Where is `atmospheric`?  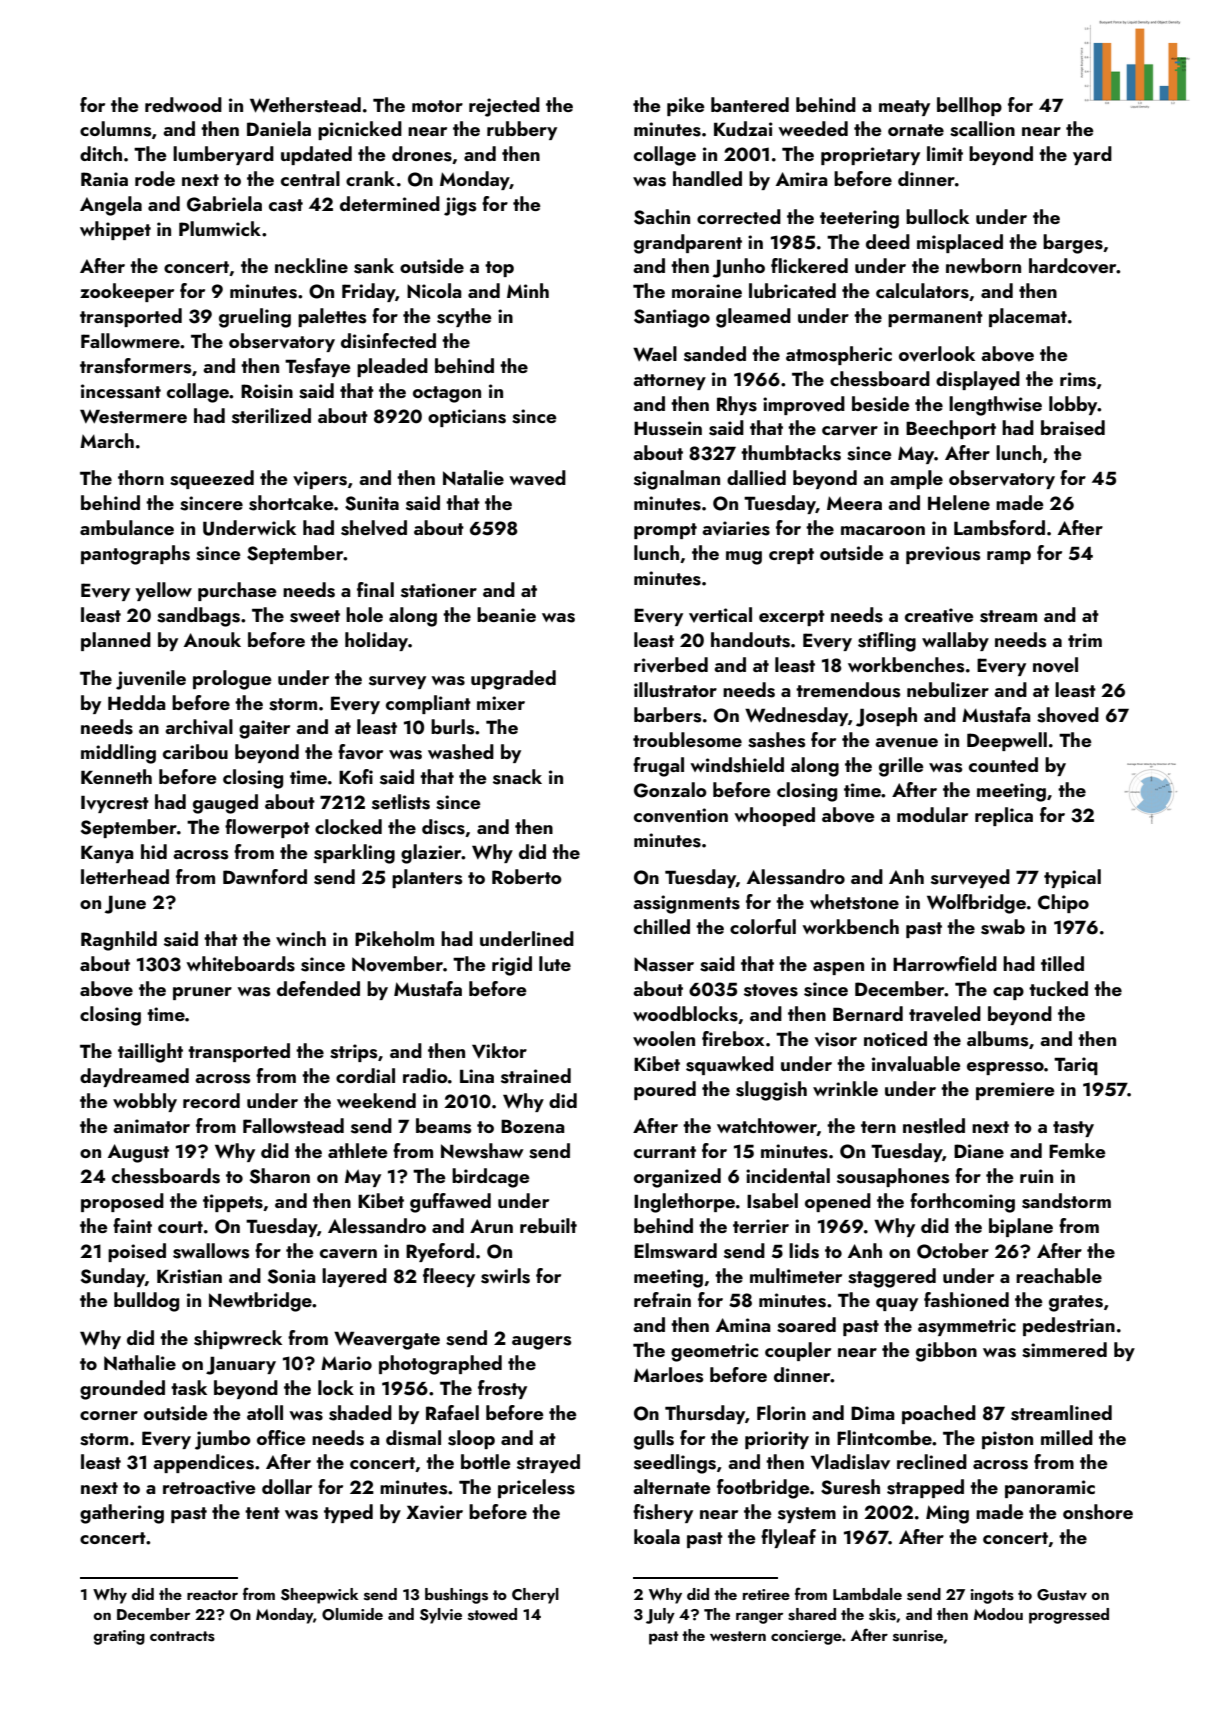
atmospheric is located at coordinates (839, 355).
